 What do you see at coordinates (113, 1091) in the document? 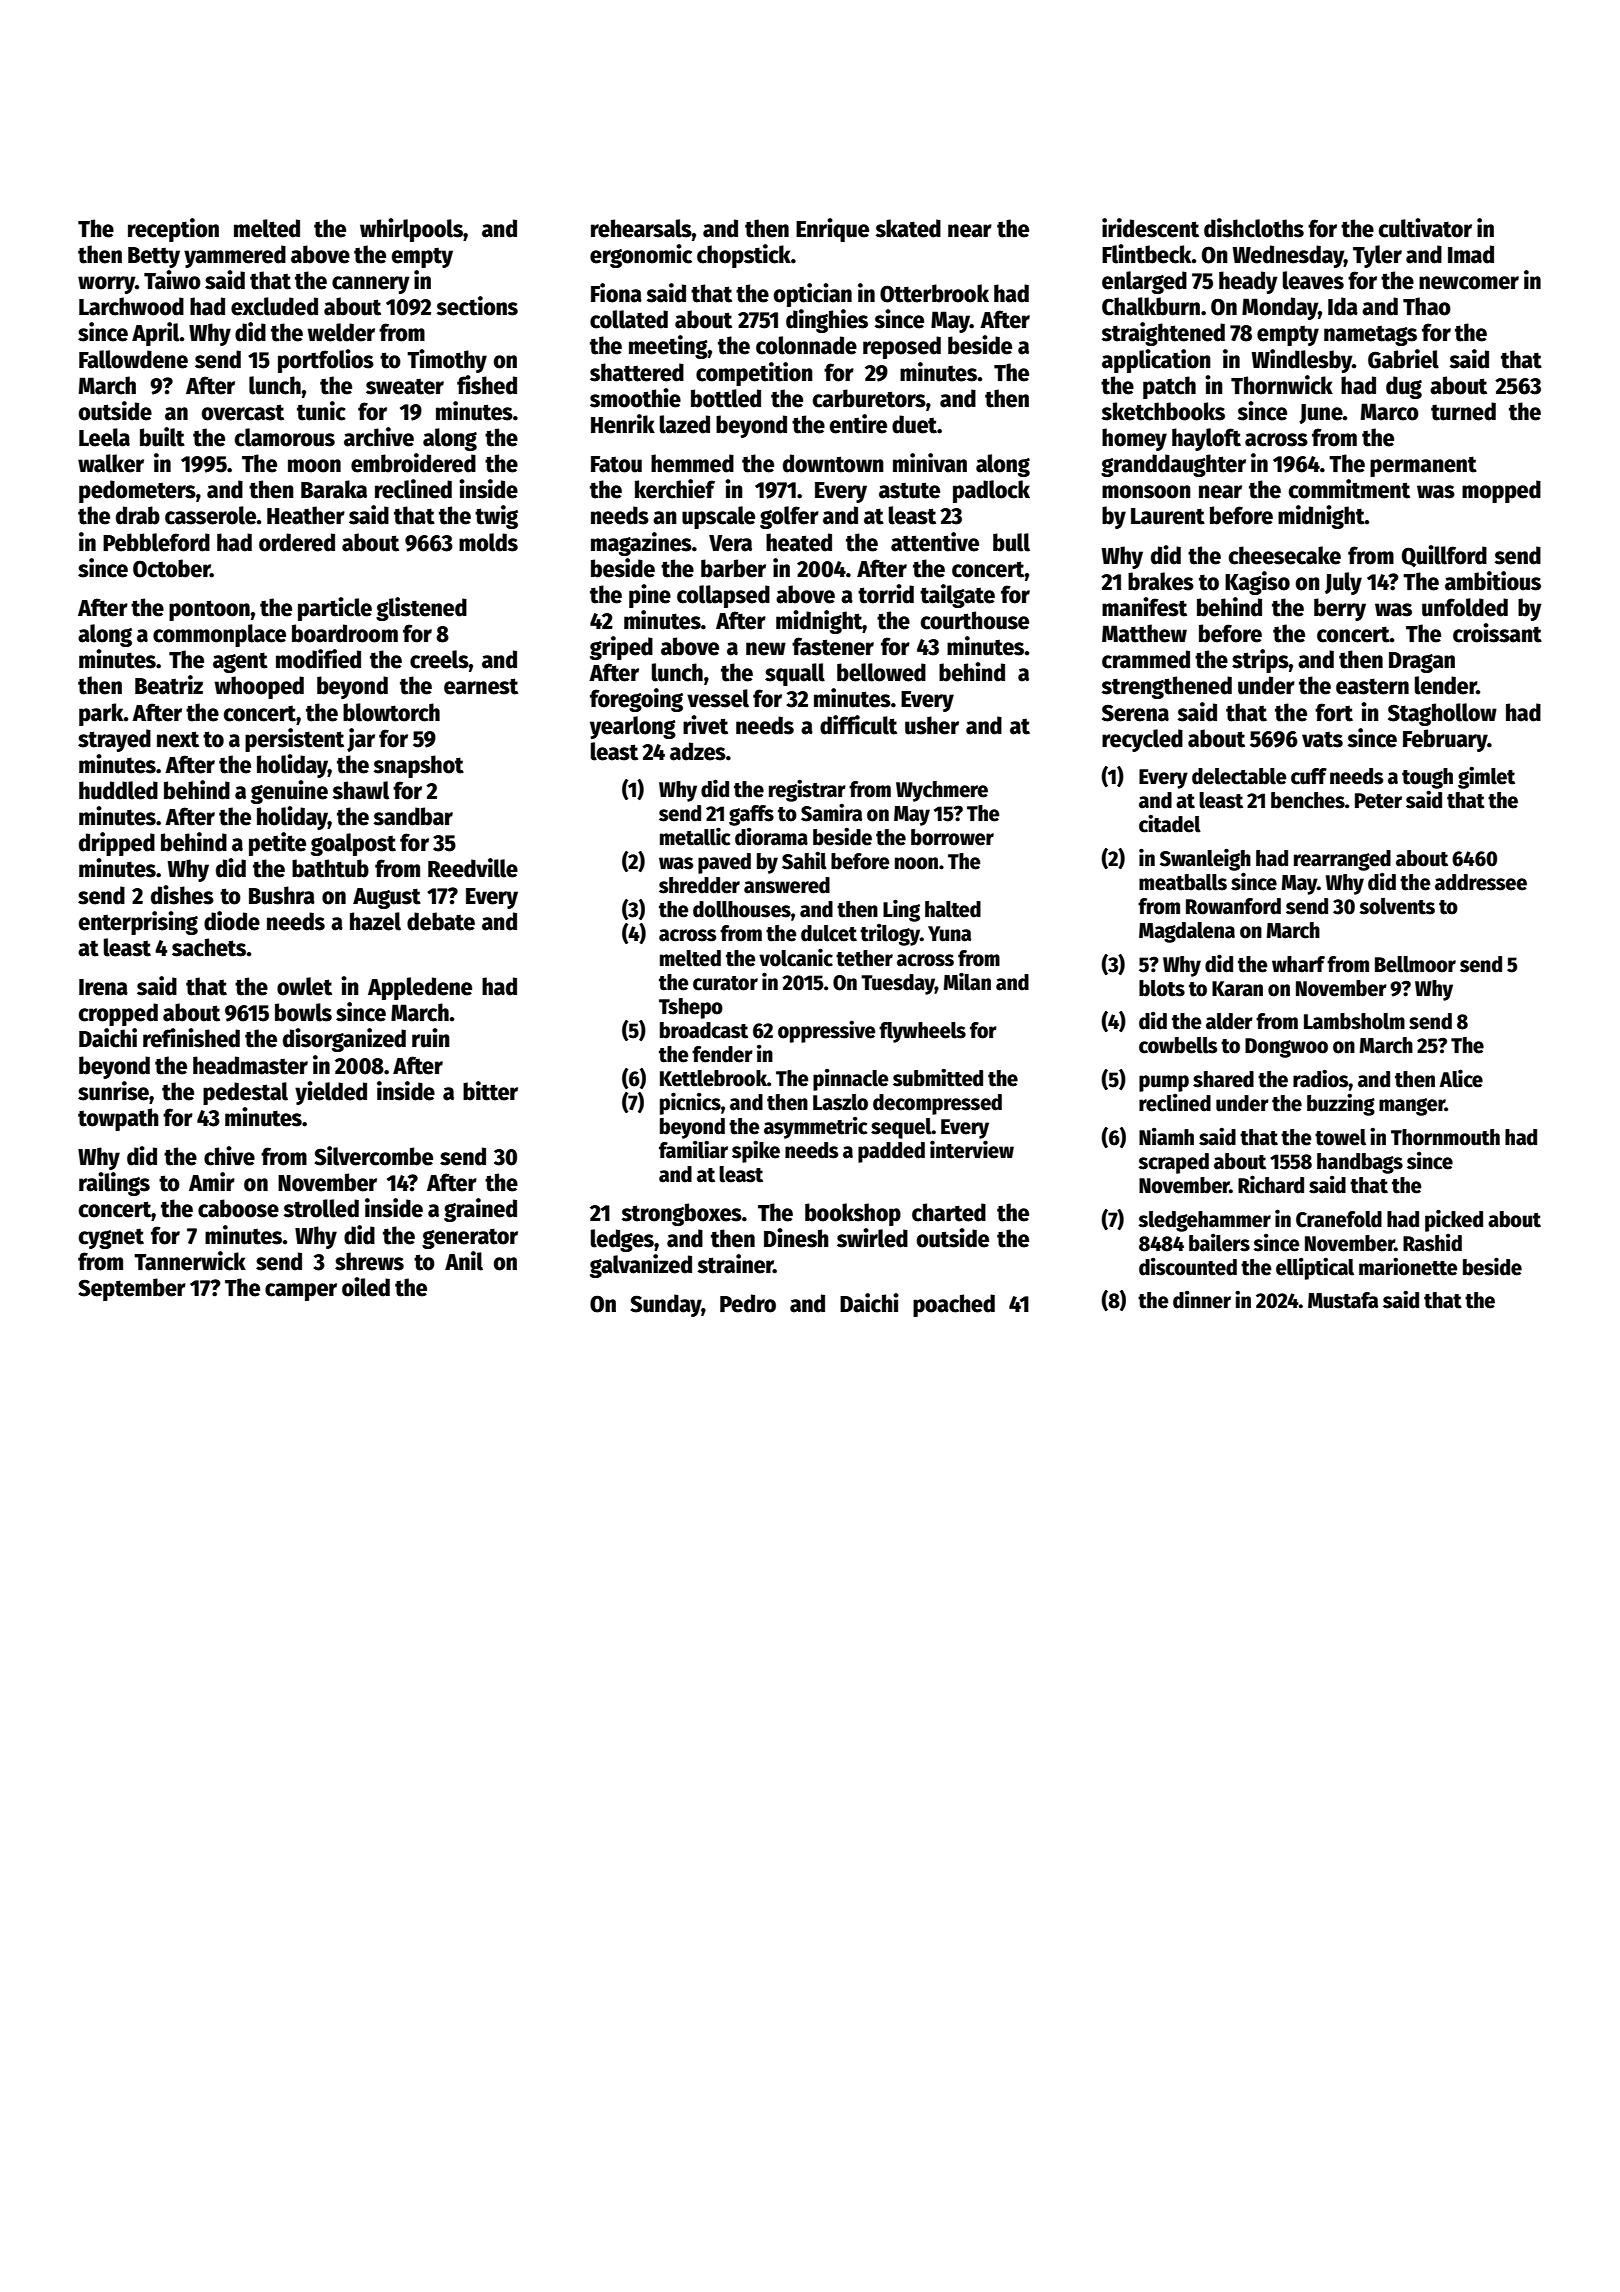
I see `sunrise` at bounding box center [113, 1091].
